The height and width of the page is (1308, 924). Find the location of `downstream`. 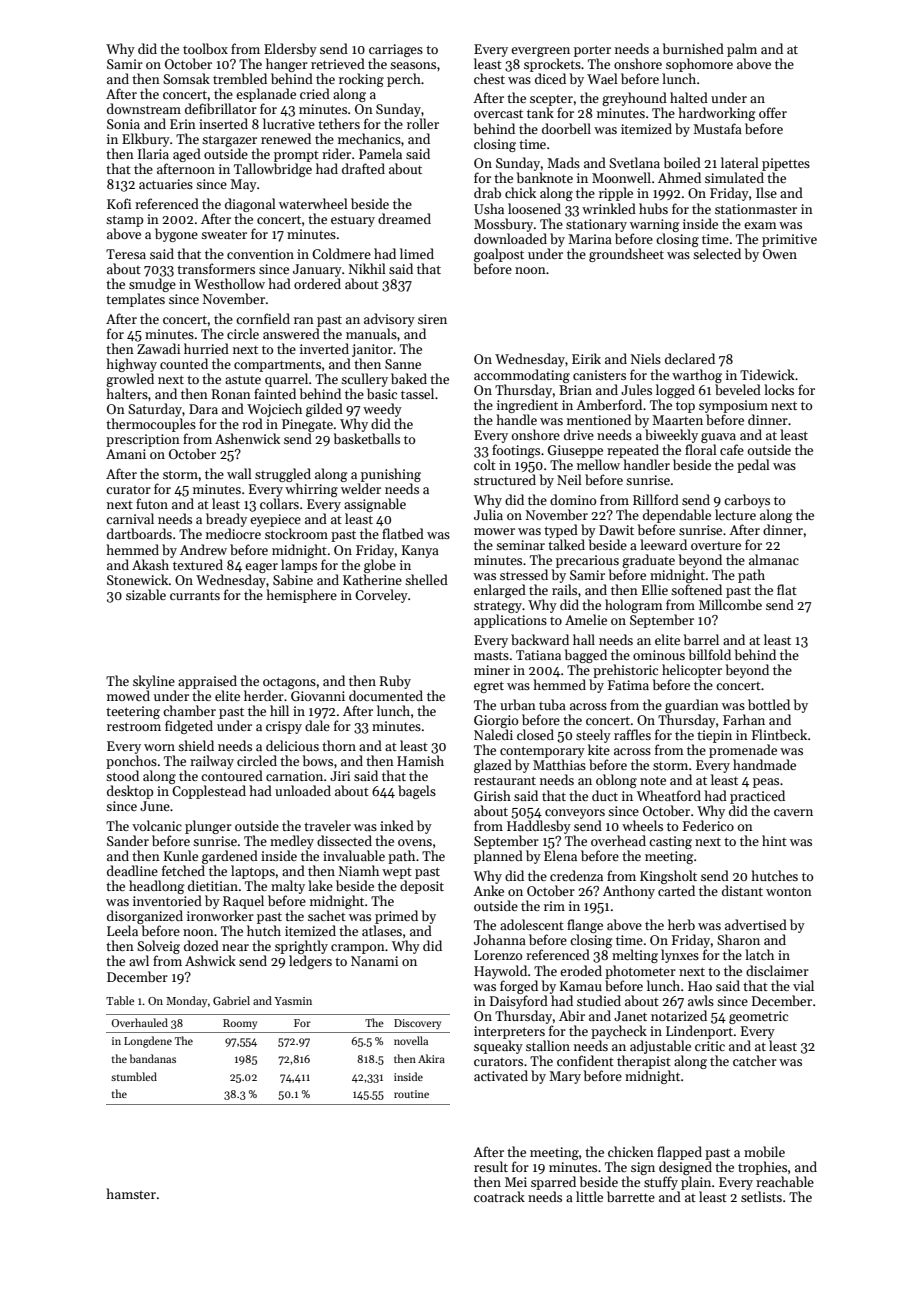

downstream is located at coordinates (144, 108).
